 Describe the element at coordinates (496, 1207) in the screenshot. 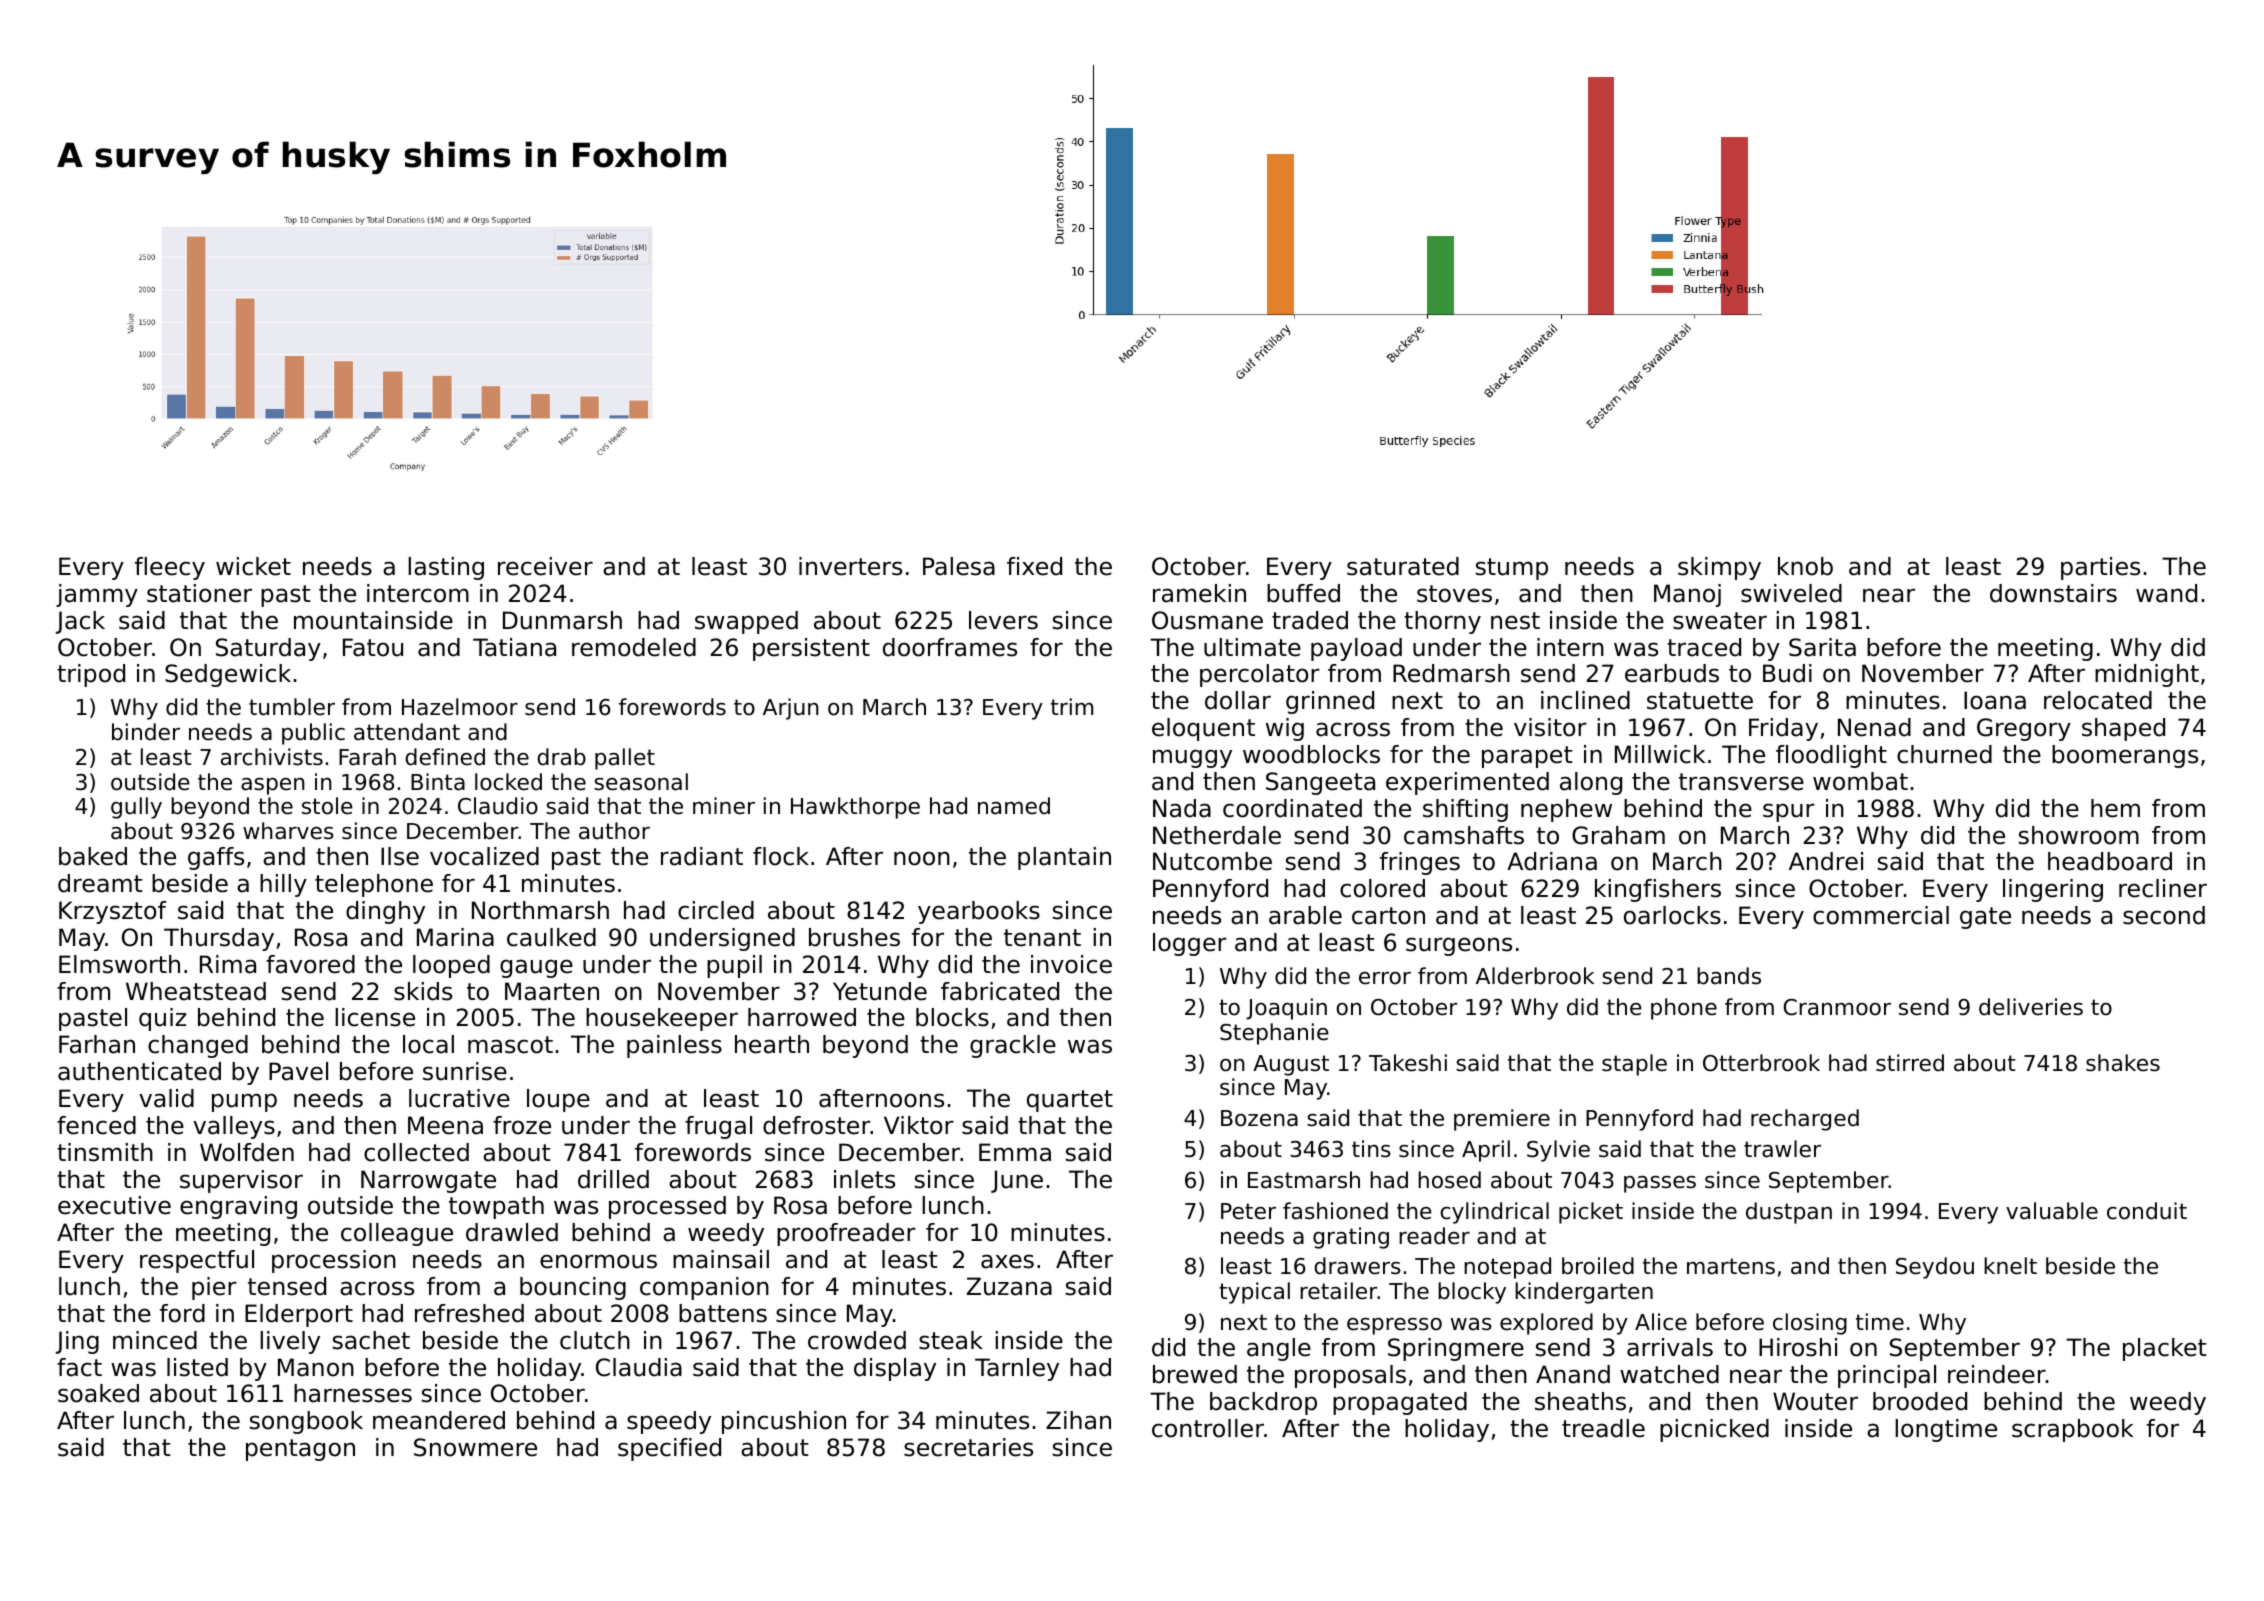

I see `towpath` at that location.
